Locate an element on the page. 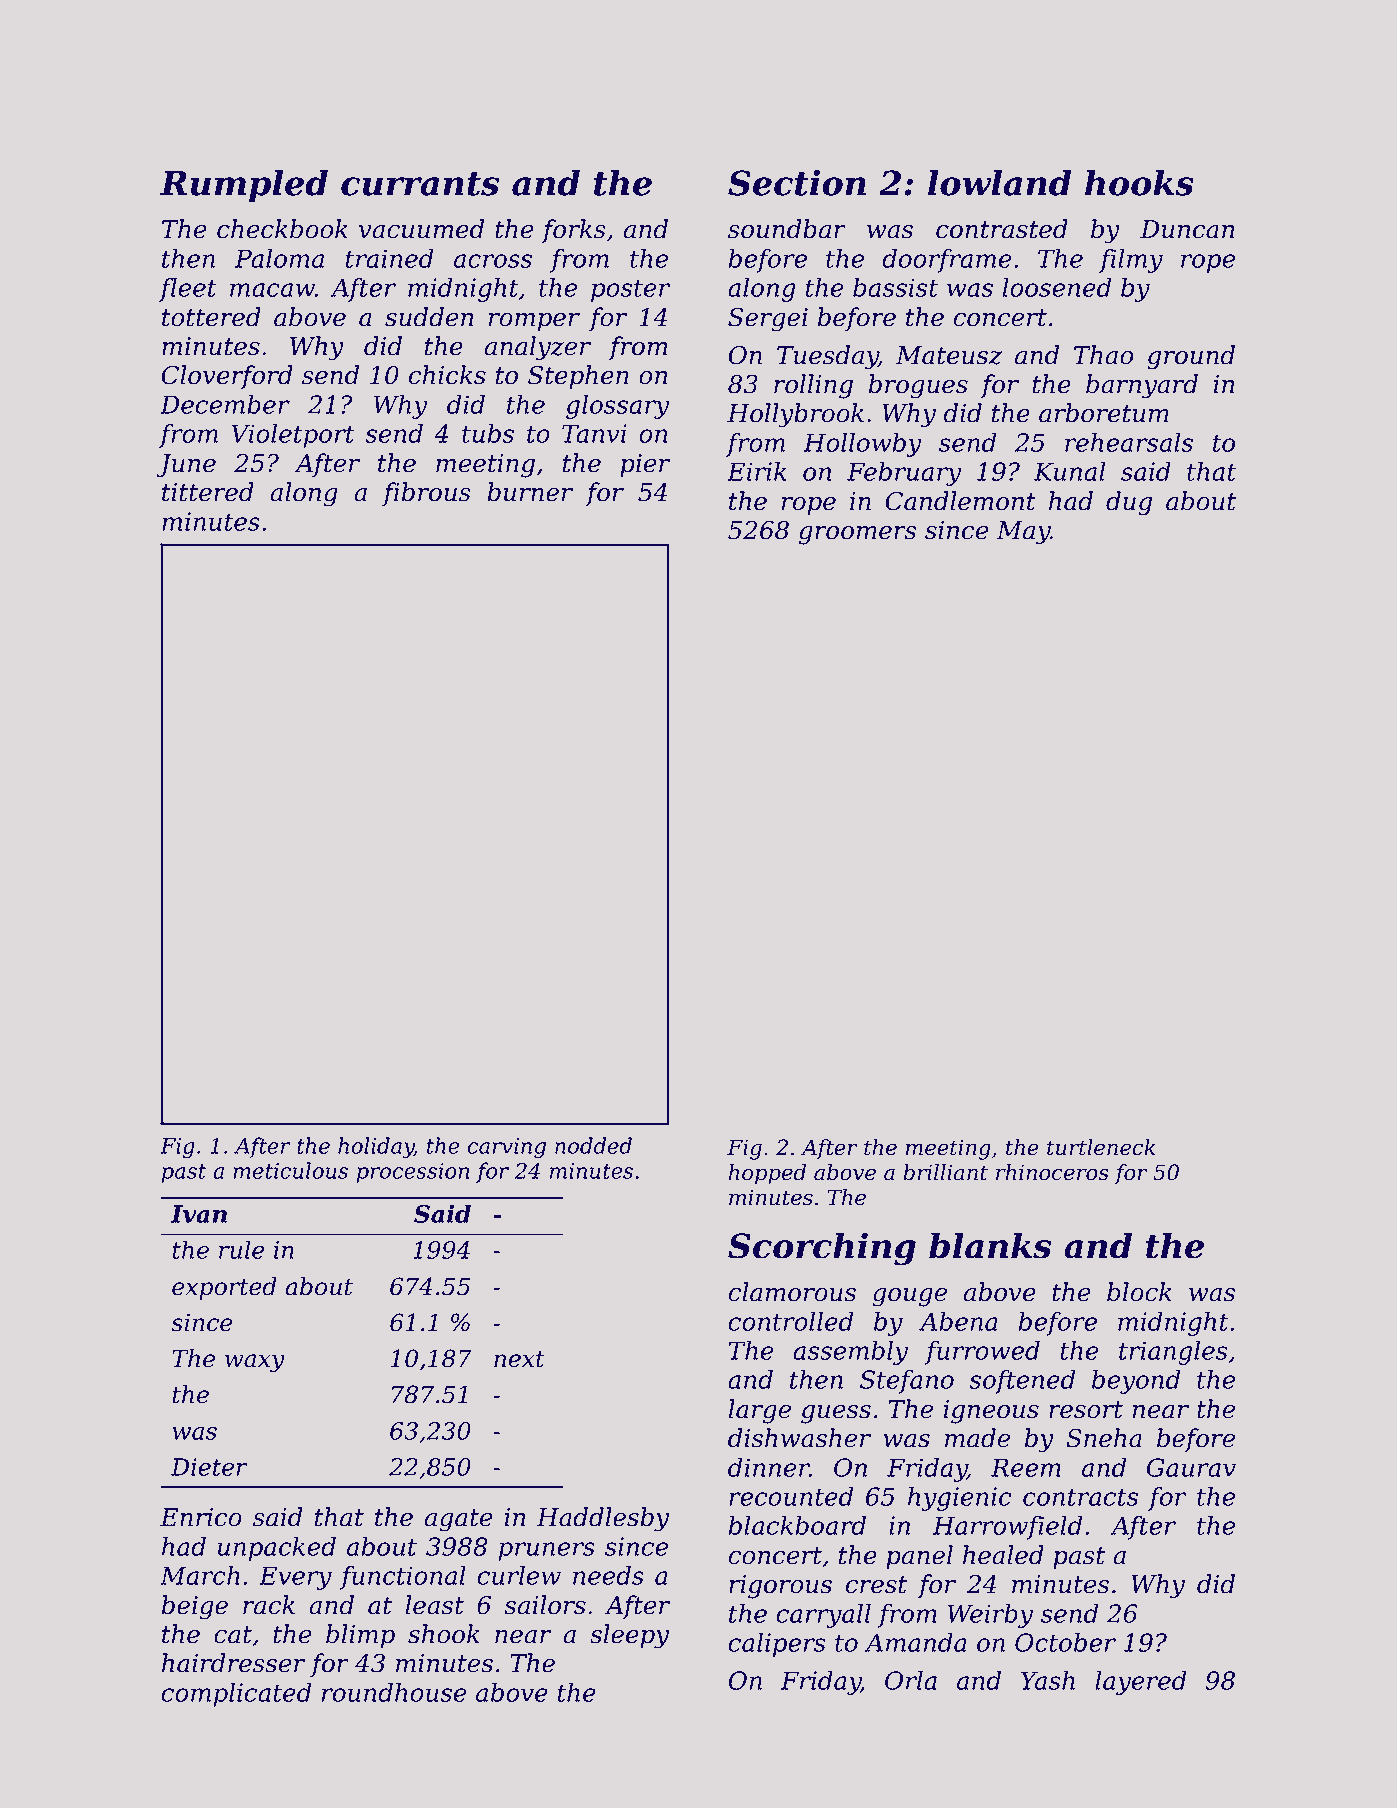 This image has width=1397, height=1808. groomers is located at coordinates (857, 535).
